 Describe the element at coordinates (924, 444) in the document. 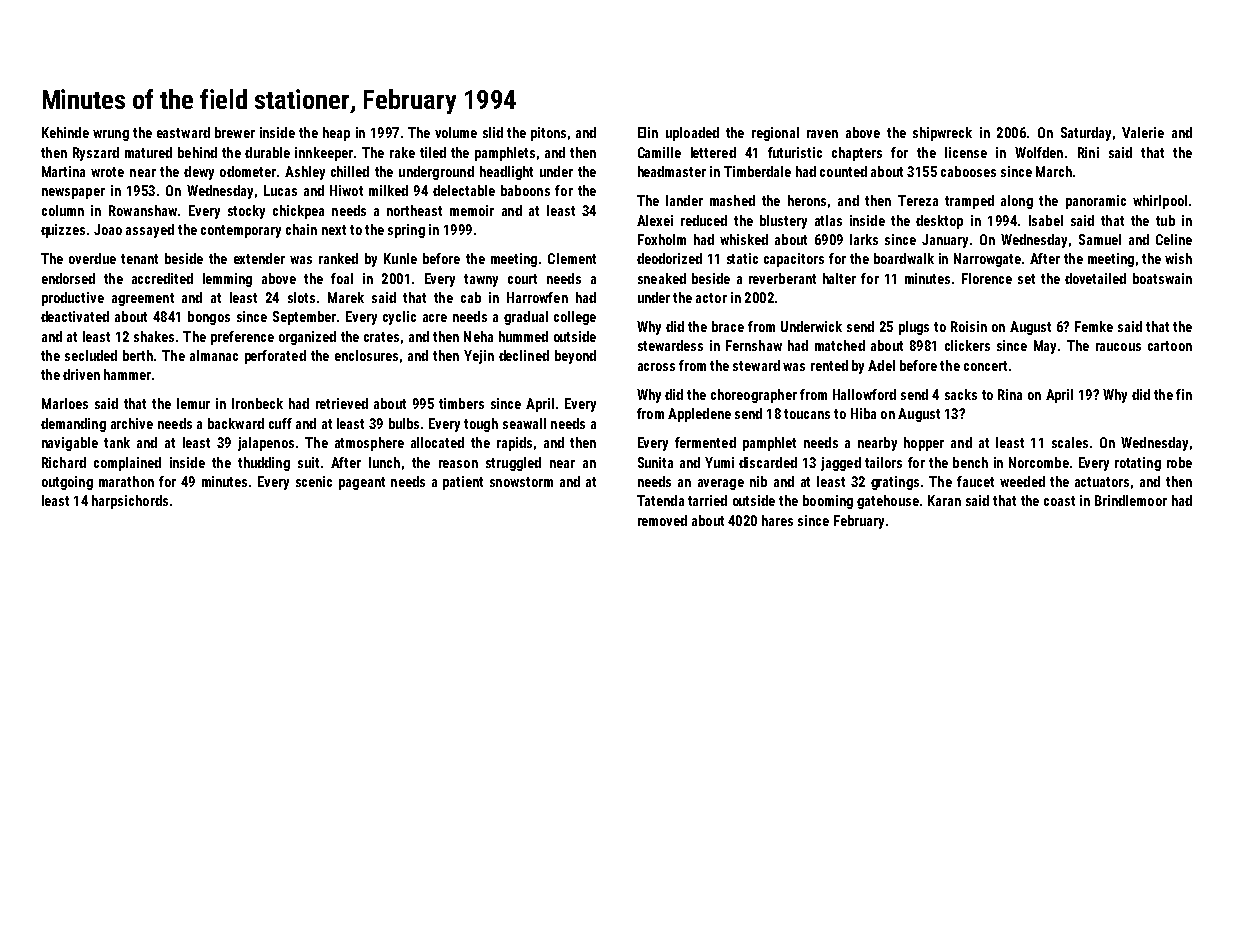

I see `hopper` at that location.
